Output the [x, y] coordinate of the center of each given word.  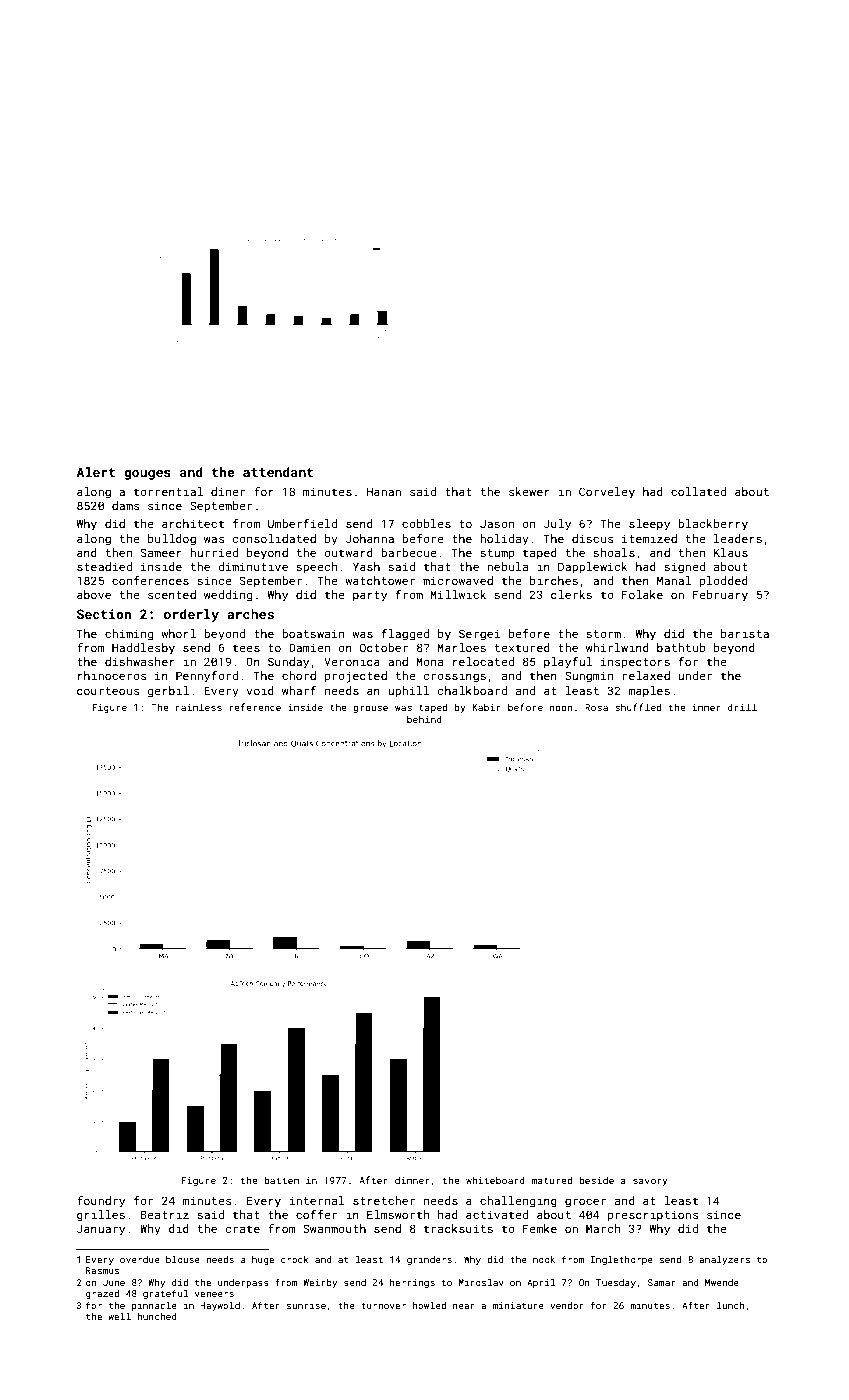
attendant [278, 472]
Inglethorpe [622, 1260]
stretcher [384, 1200]
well [119, 1316]
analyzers [724, 1260]
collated [698, 491]
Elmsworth [398, 1214]
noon [561, 708]
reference [255, 707]
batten [281, 1180]
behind [424, 719]
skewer [529, 491]
